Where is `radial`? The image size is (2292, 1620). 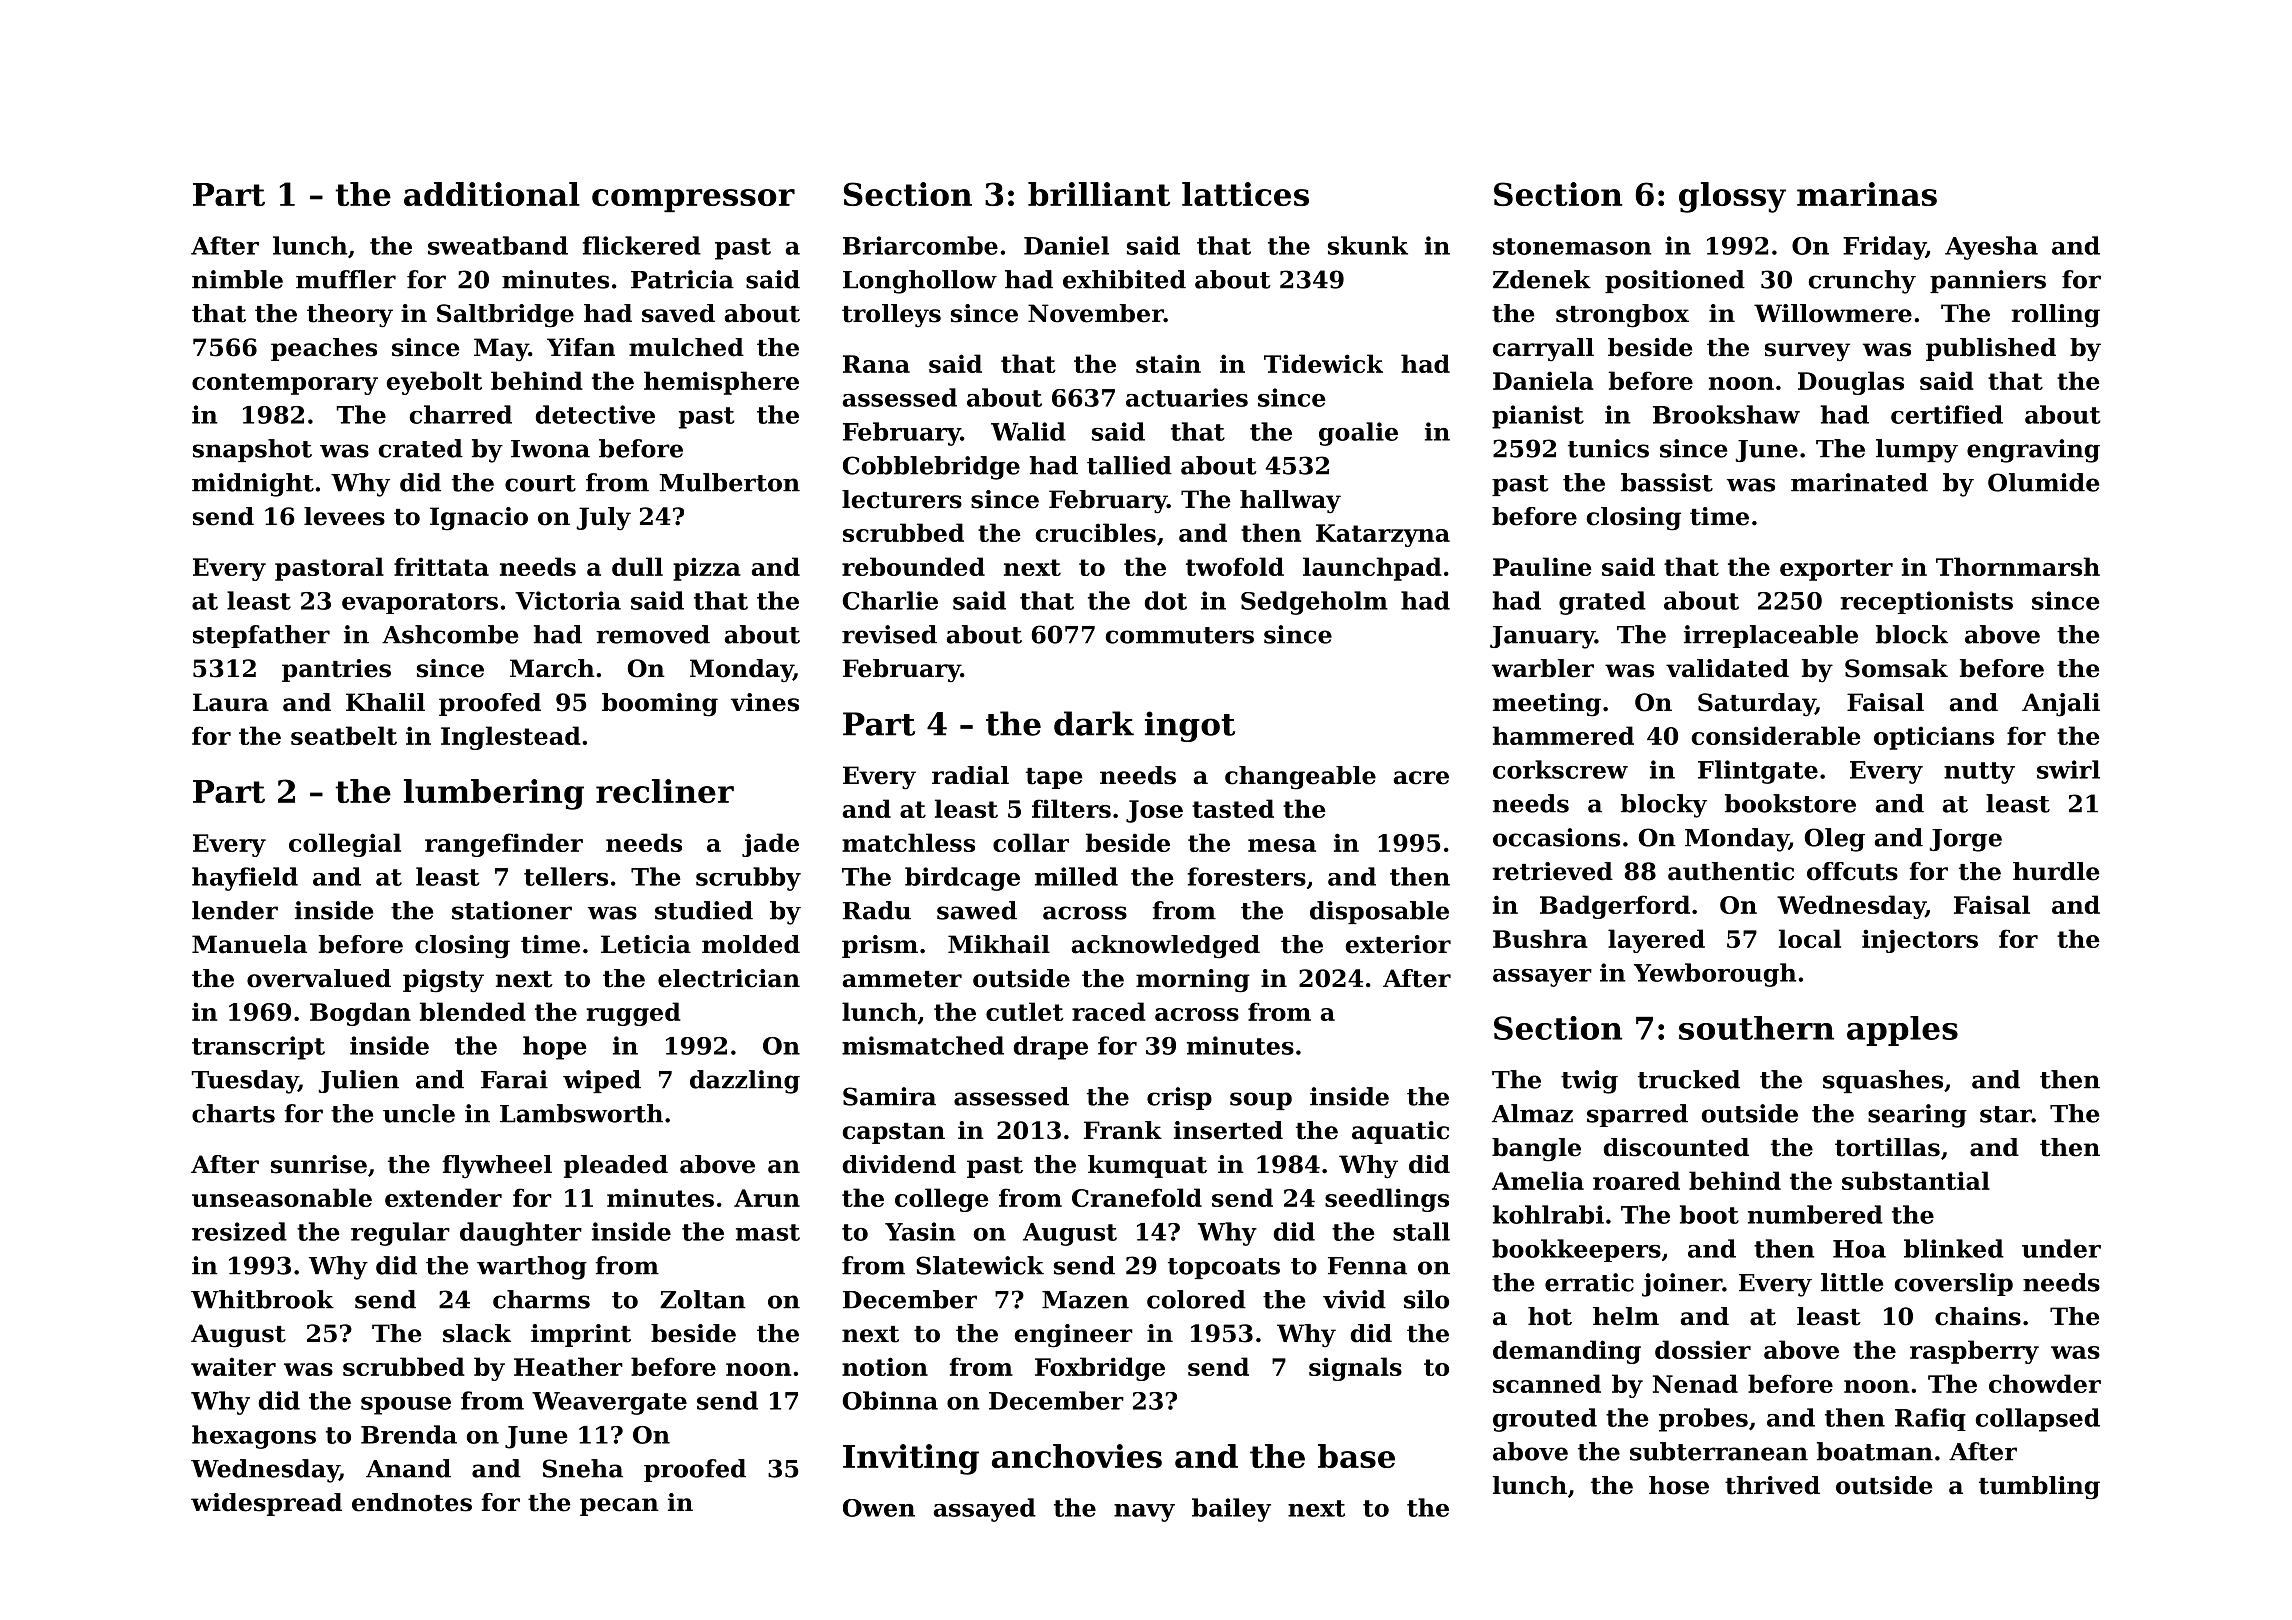
radial is located at coordinates (970, 775).
